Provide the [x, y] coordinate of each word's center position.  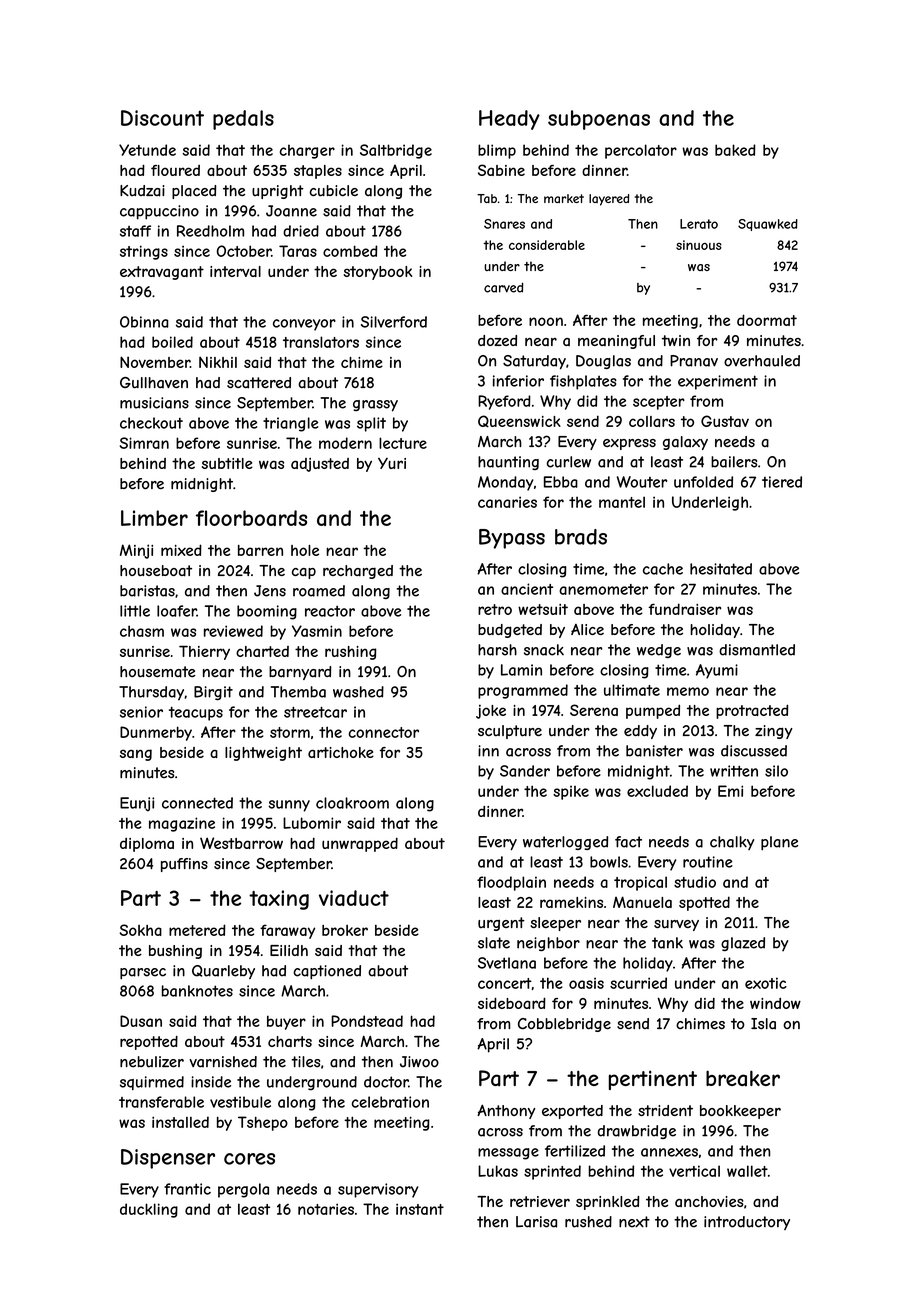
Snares [504, 224]
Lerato [699, 224]
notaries [326, 1209]
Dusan [141, 1021]
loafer [177, 611]
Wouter [642, 482]
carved [503, 287]
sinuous [699, 245]
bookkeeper [740, 1112]
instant [420, 1209]
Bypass [512, 539]
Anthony [506, 1111]
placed [194, 192]
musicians [154, 403]
